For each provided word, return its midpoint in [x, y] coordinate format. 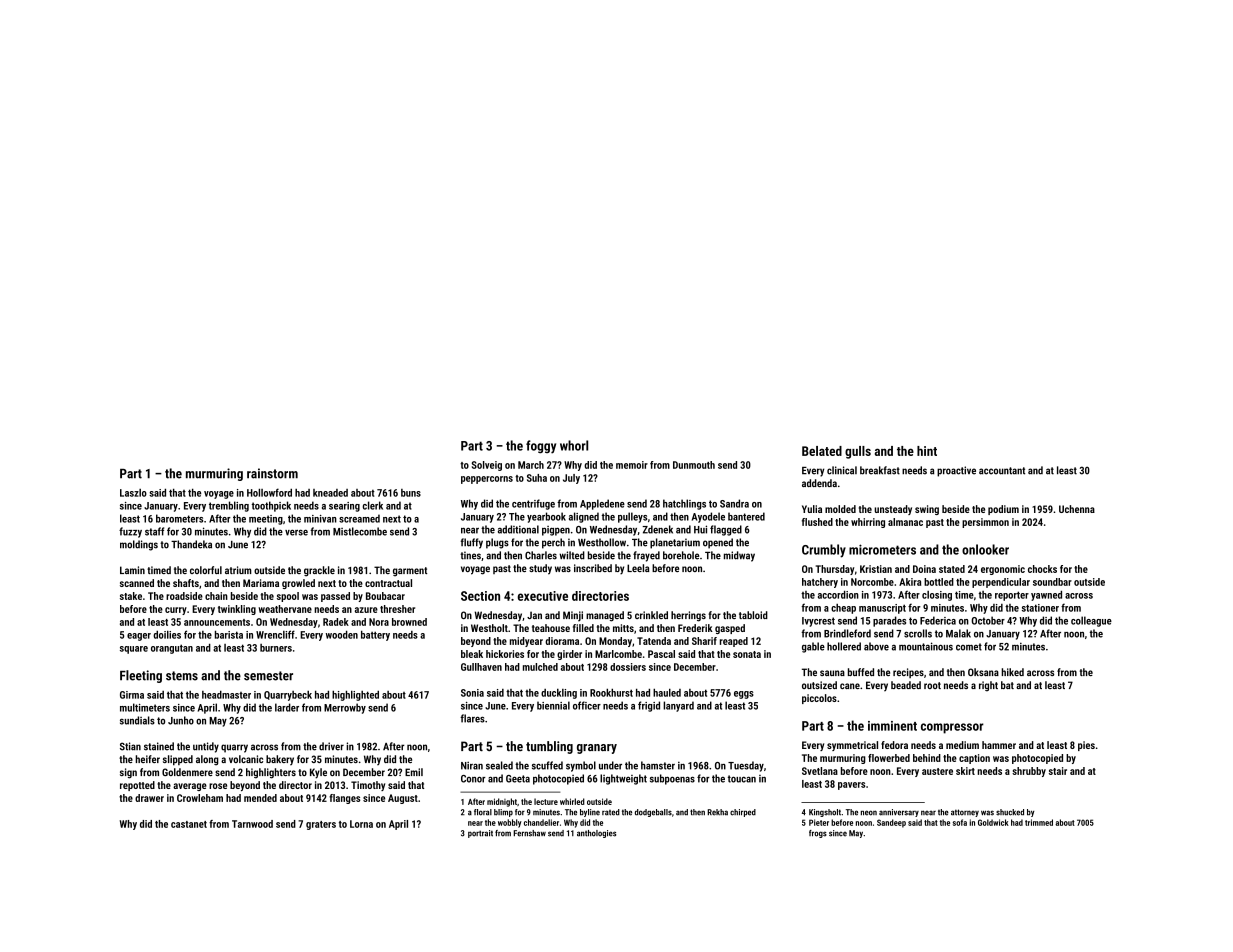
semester [268, 676]
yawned [1046, 595]
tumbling [549, 747]
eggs [744, 695]
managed [605, 616]
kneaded [330, 493]
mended [260, 798]
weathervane [285, 609]
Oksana [983, 672]
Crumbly [824, 551]
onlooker [985, 549]
